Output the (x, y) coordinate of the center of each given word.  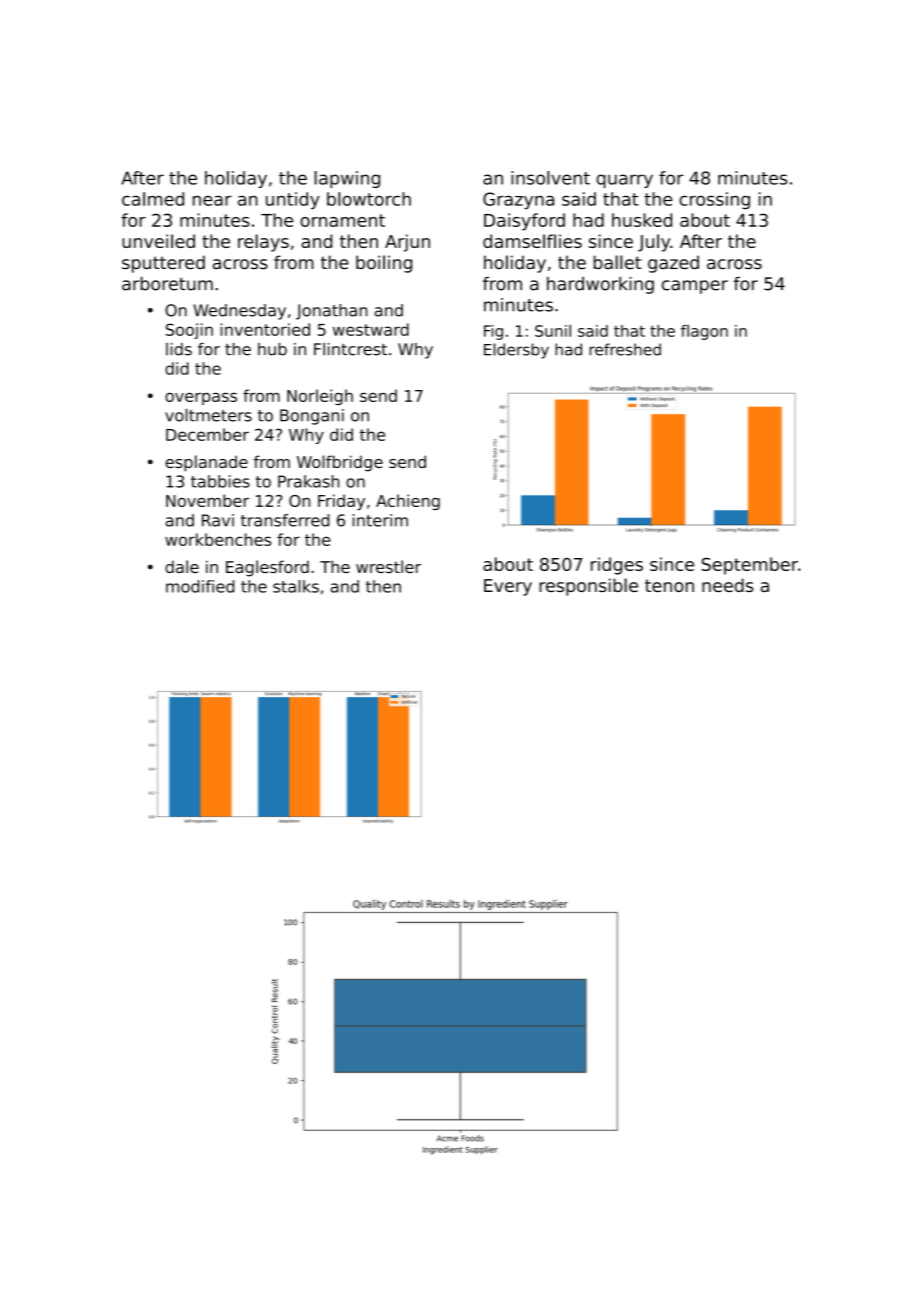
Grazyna (518, 201)
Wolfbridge (340, 463)
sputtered (163, 264)
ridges (617, 566)
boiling (384, 264)
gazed (673, 264)
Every (508, 587)
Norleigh (320, 397)
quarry (624, 181)
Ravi (218, 520)
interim (380, 520)
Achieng (408, 502)
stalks (296, 586)
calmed (153, 199)
